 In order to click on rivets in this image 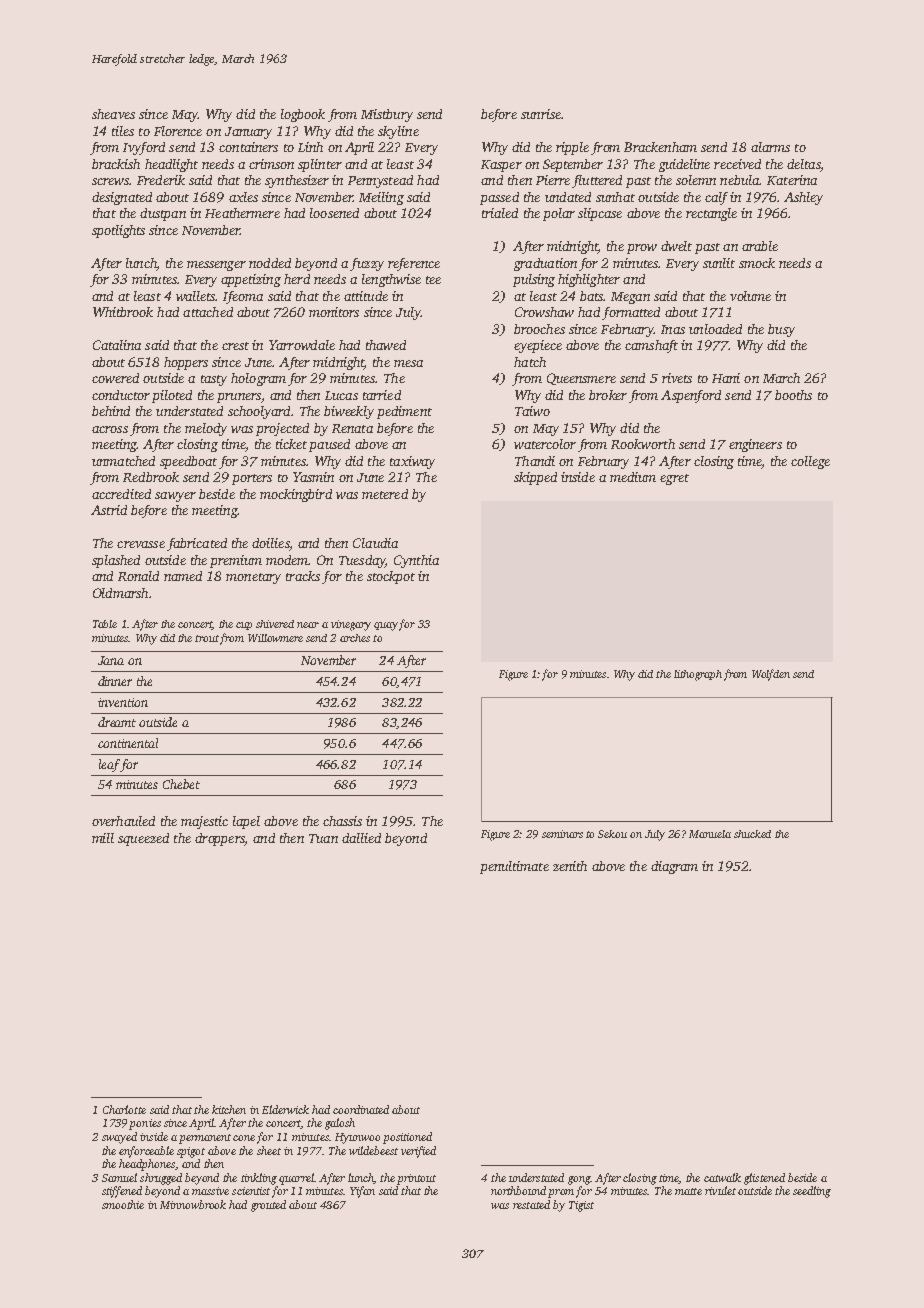, I will do `click(677, 378)`.
